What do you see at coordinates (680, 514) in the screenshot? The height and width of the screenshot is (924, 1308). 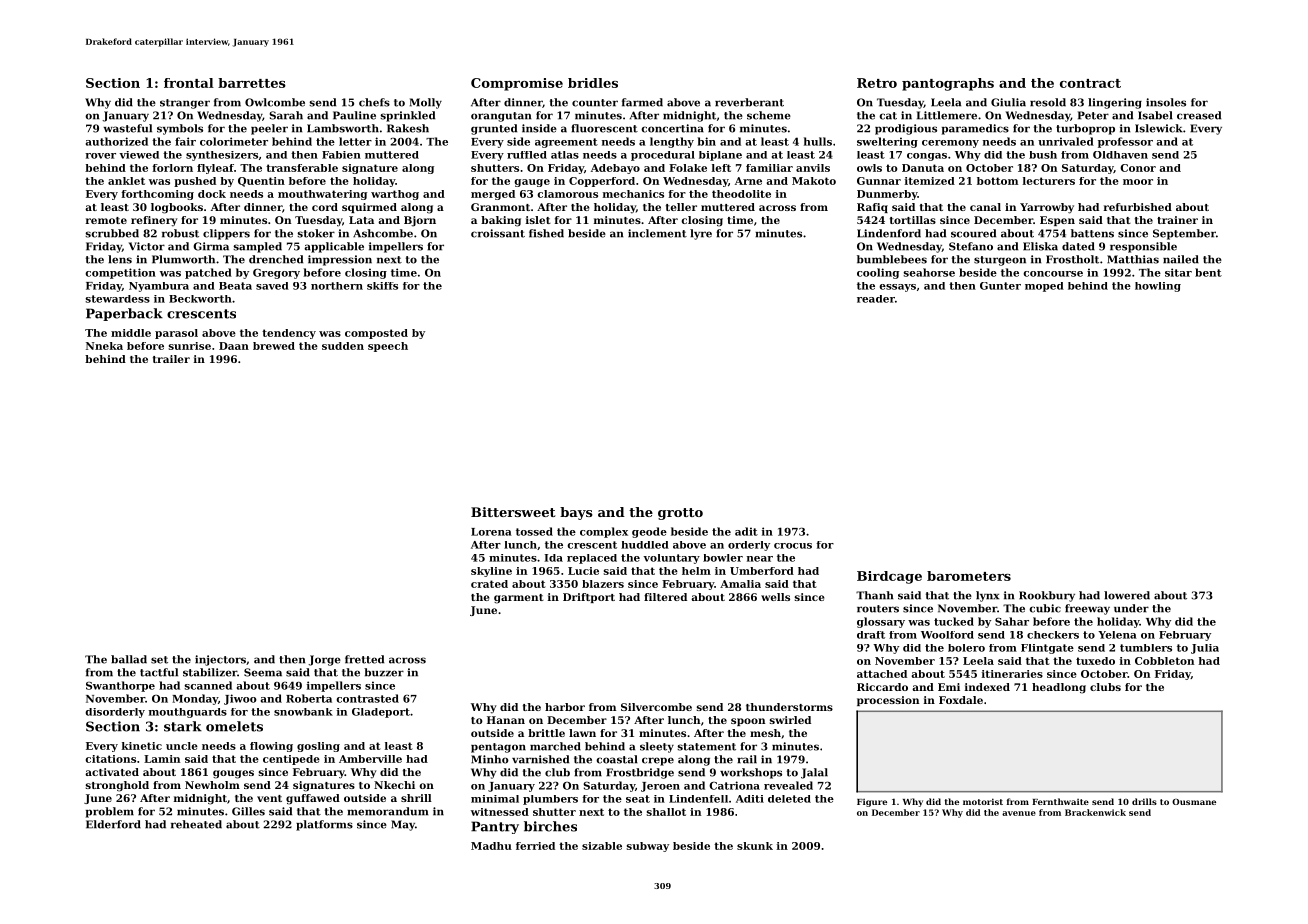 I see `grotto` at bounding box center [680, 514].
